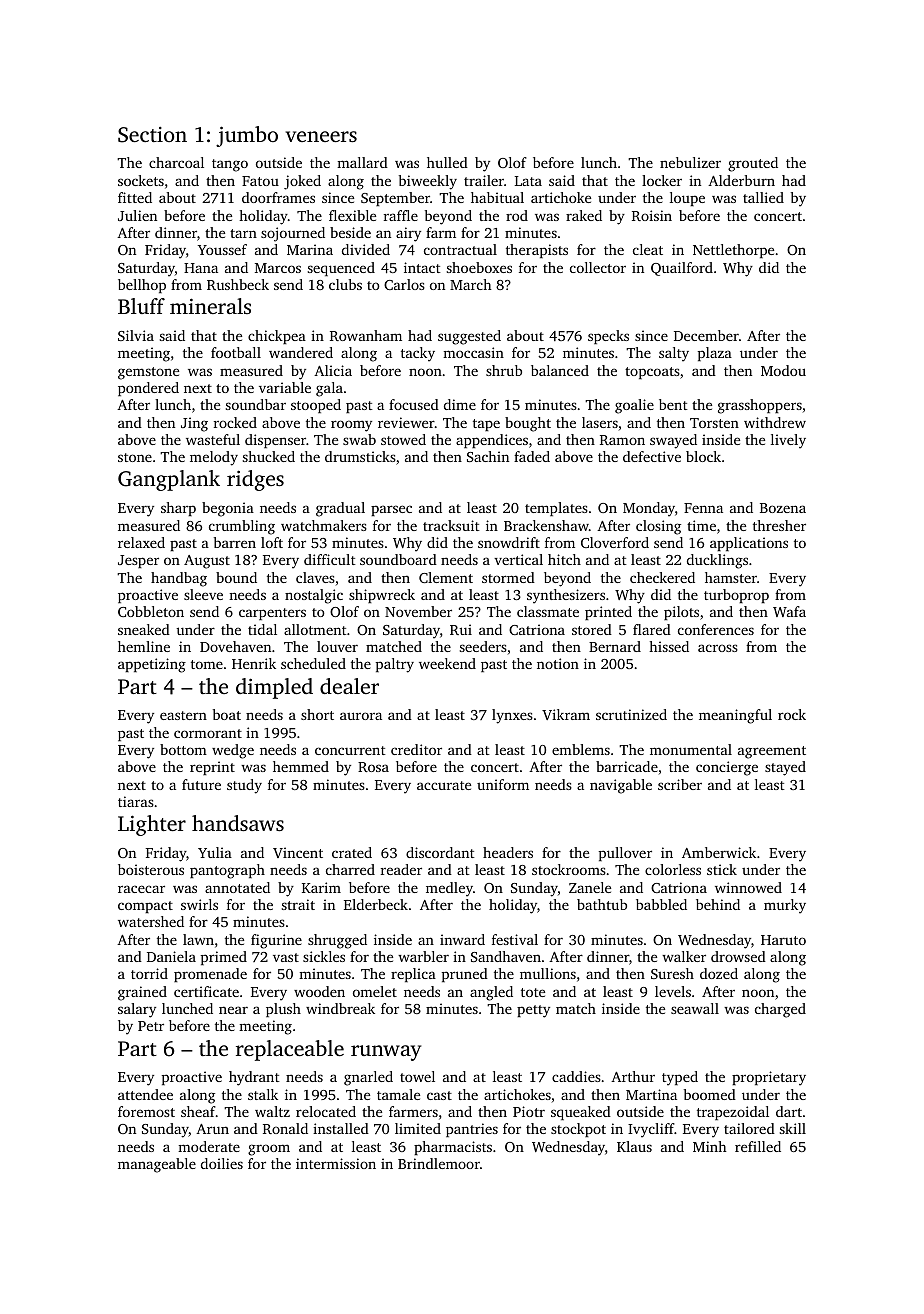 Image resolution: width=924 pixels, height=1314 pixels. I want to click on Section, so click(152, 135).
